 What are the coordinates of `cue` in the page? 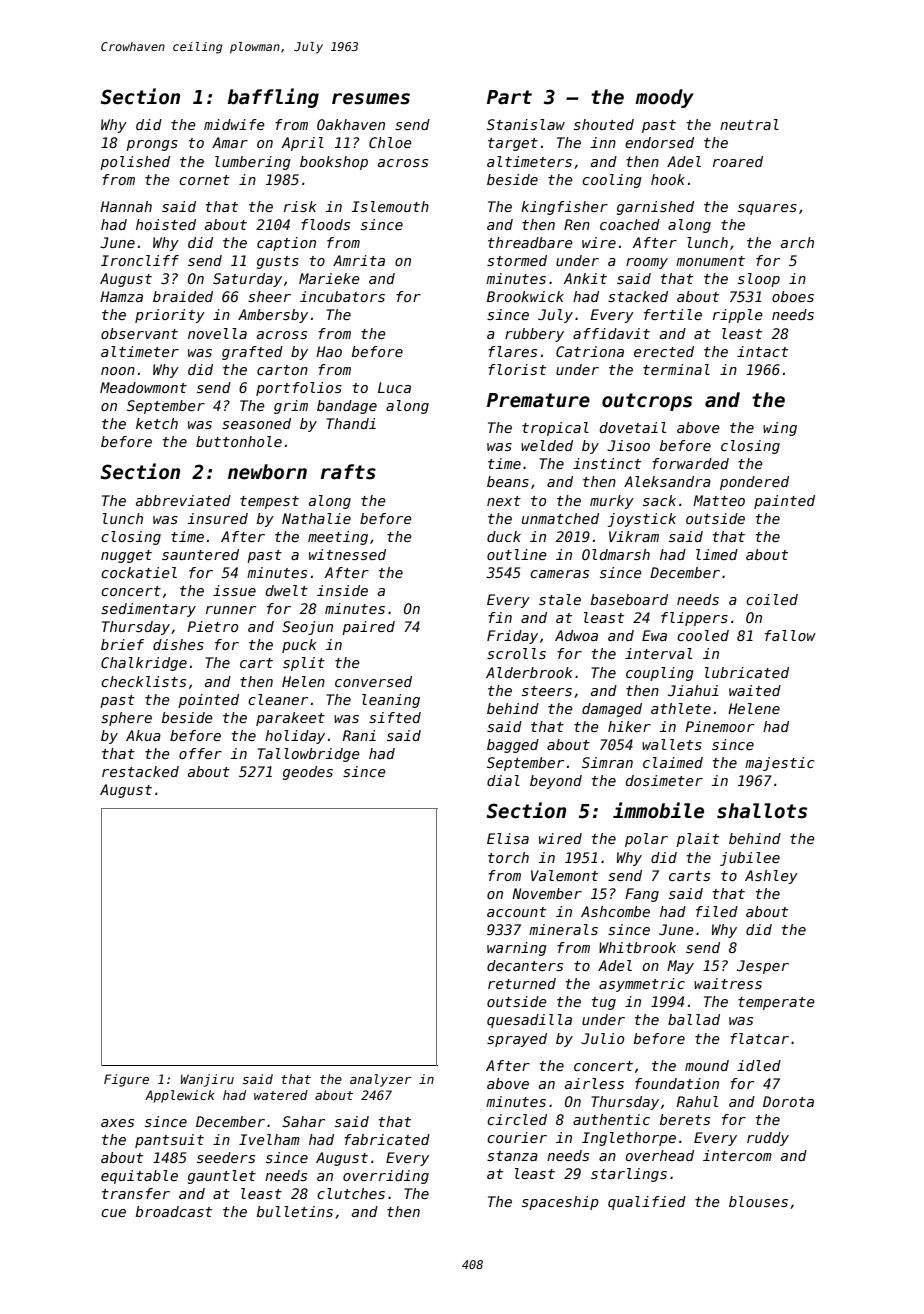 It's located at (113, 1213).
